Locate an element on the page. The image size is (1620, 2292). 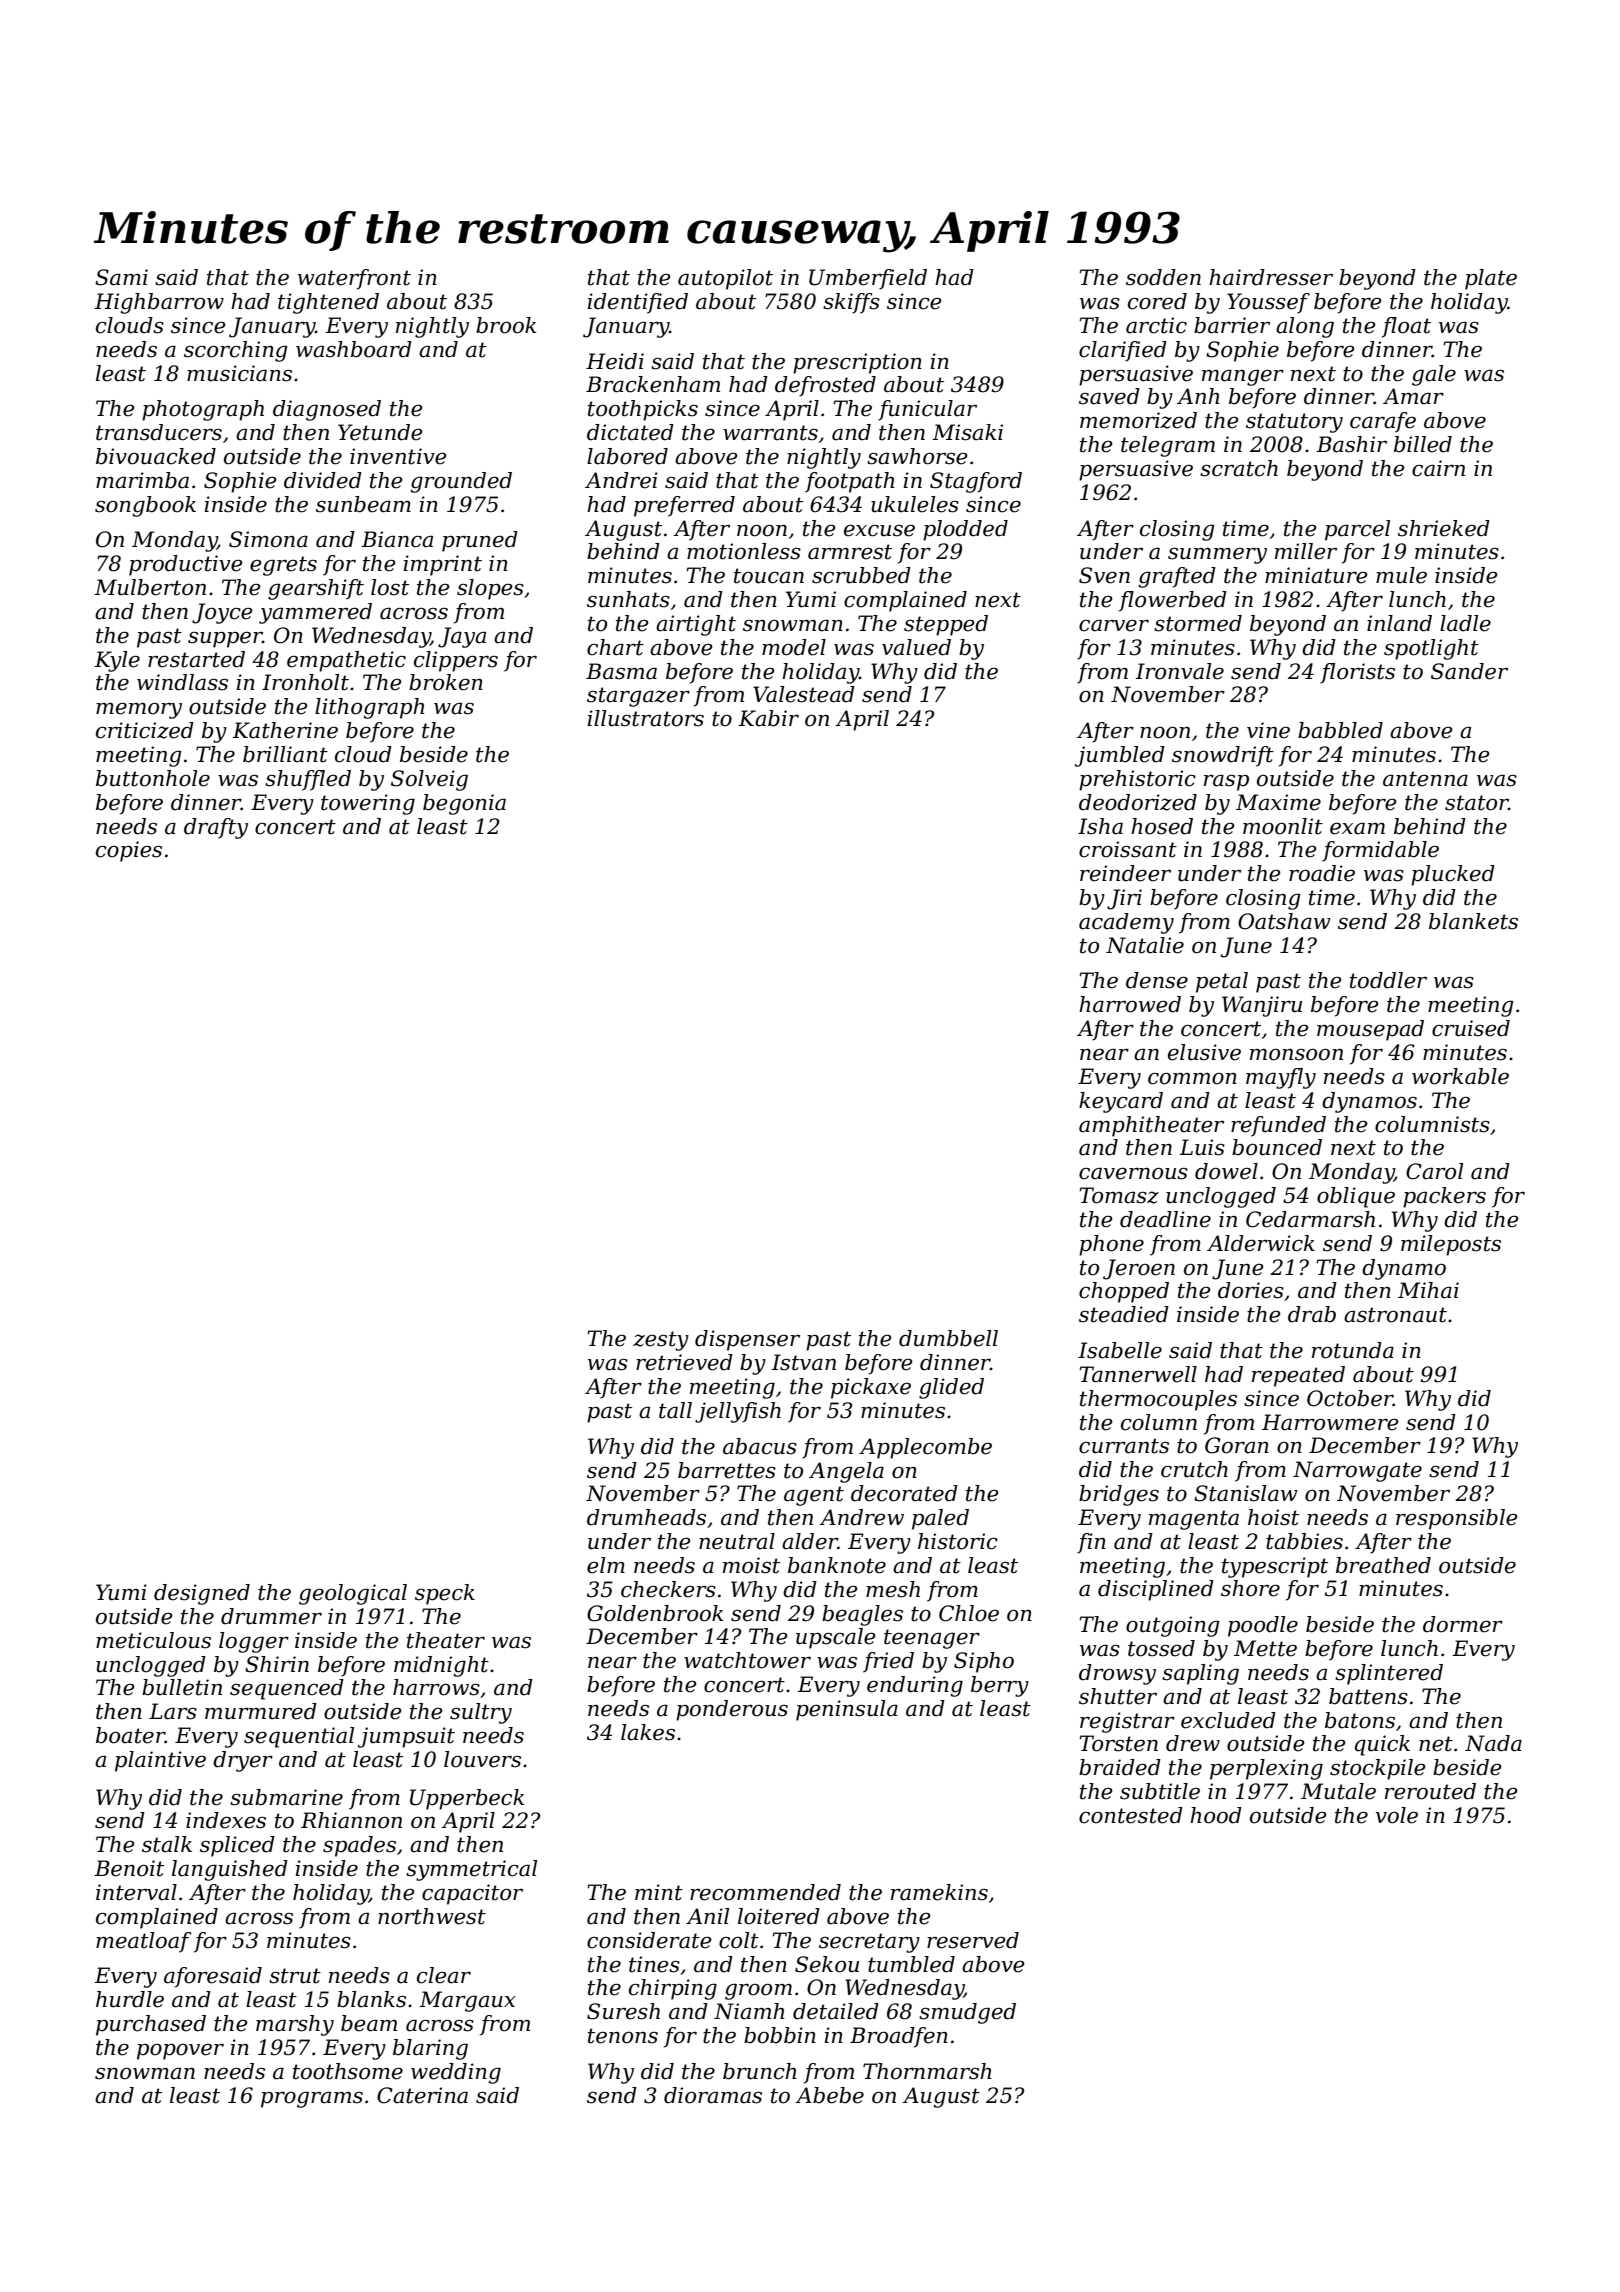
Anh is located at coordinates (1198, 396).
